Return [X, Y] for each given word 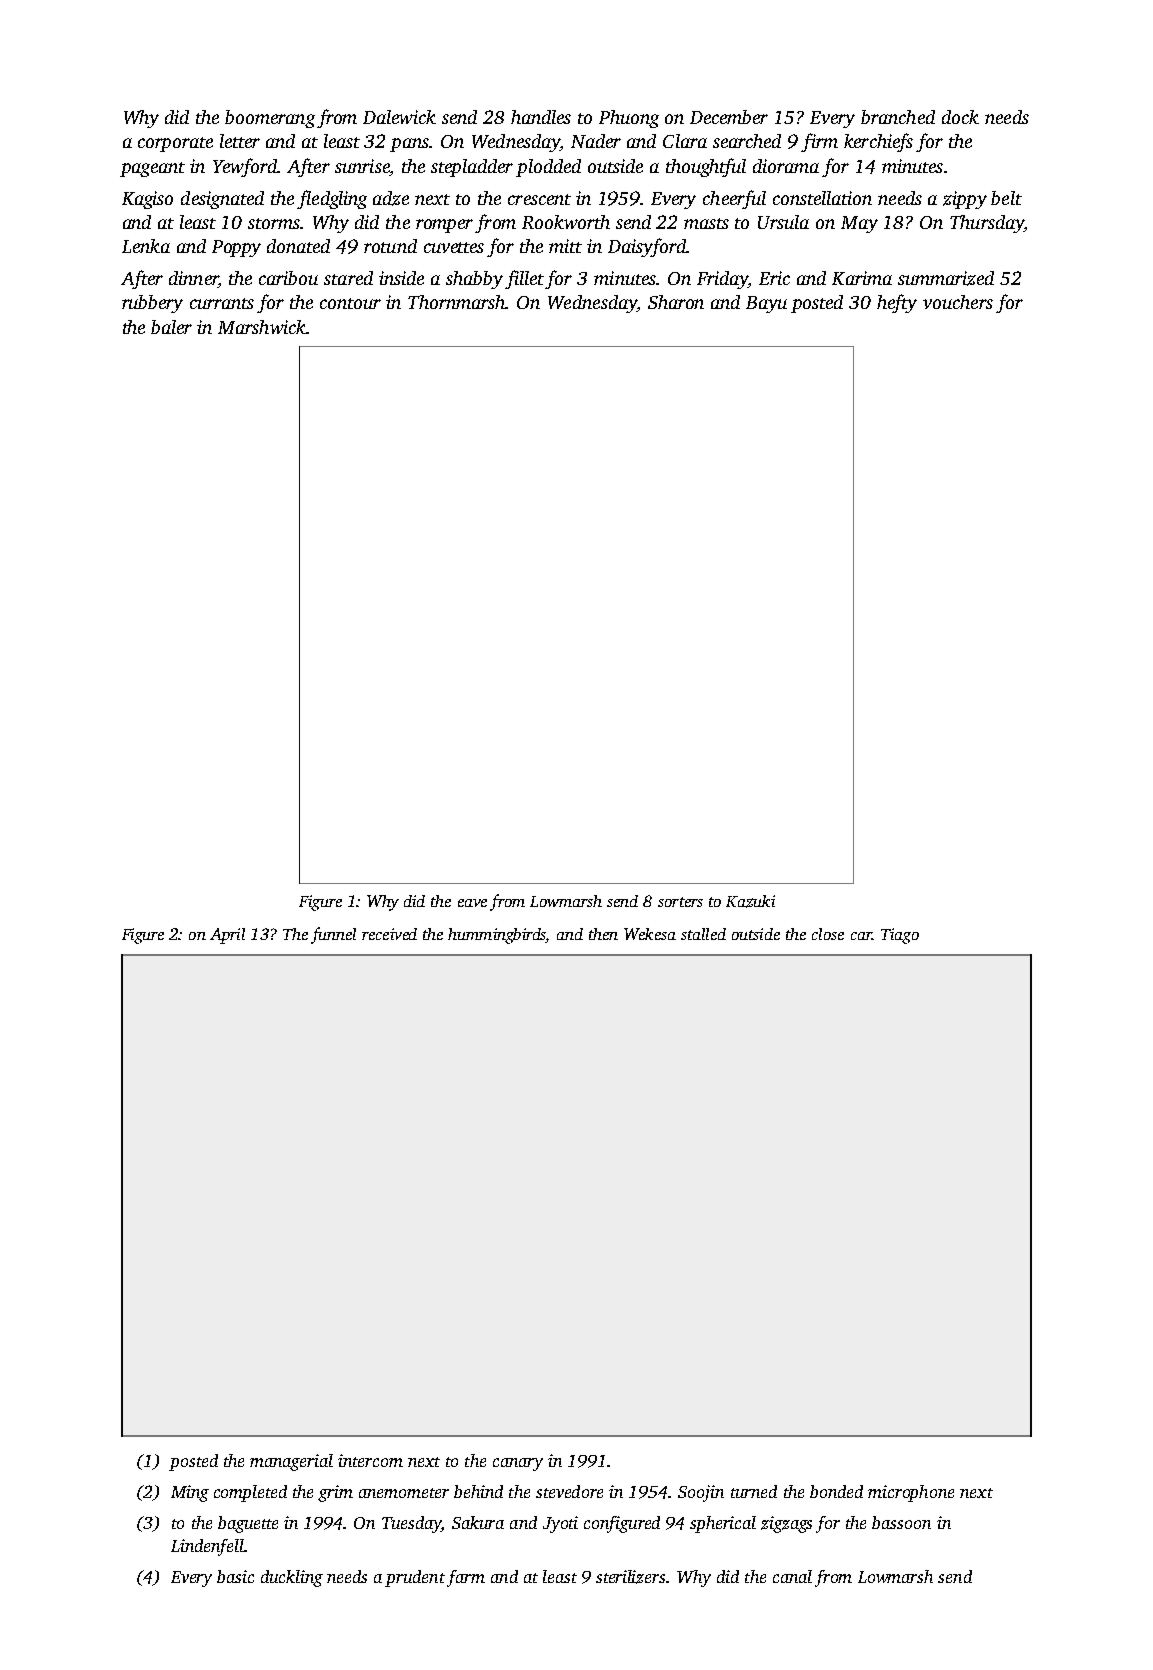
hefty [897, 303]
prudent [415, 1578]
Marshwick [262, 327]
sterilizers [630, 1577]
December [729, 117]
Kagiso [147, 200]
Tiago [900, 936]
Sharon [676, 302]
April [227, 936]
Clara [685, 141]
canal [792, 1576]
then [603, 934]
